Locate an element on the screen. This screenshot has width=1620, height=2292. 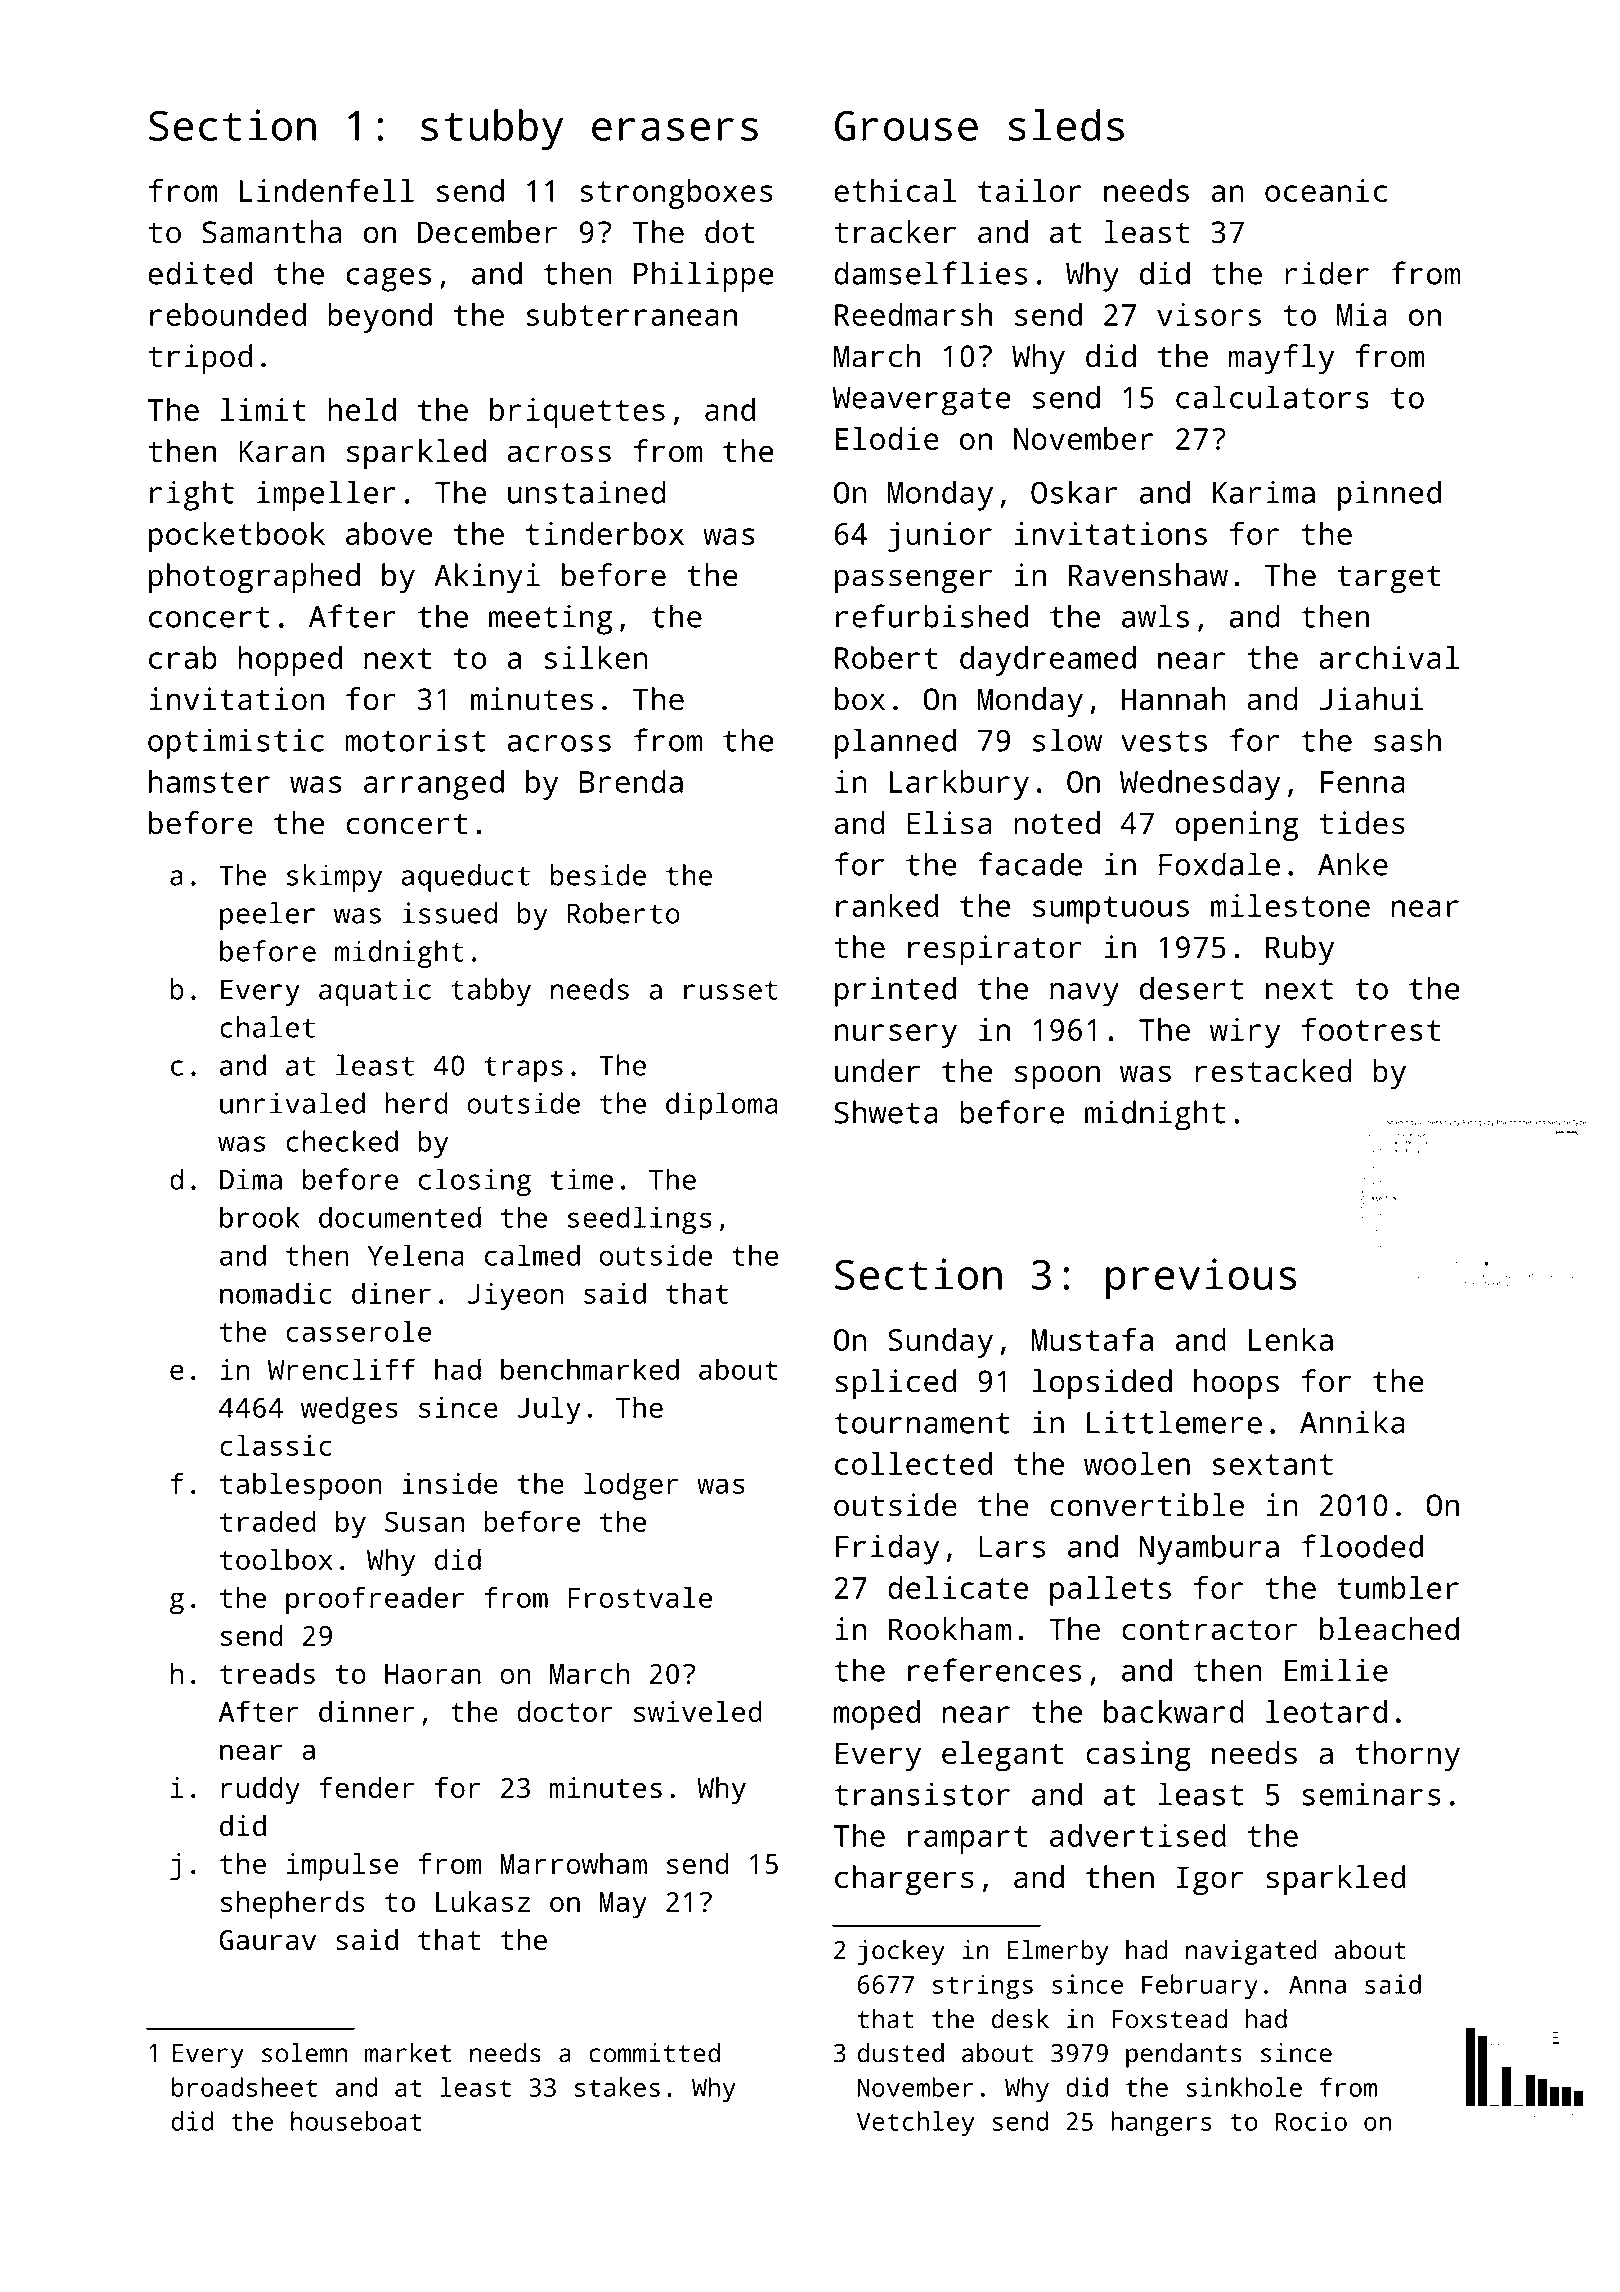
contractor is located at coordinates (1209, 1630).
